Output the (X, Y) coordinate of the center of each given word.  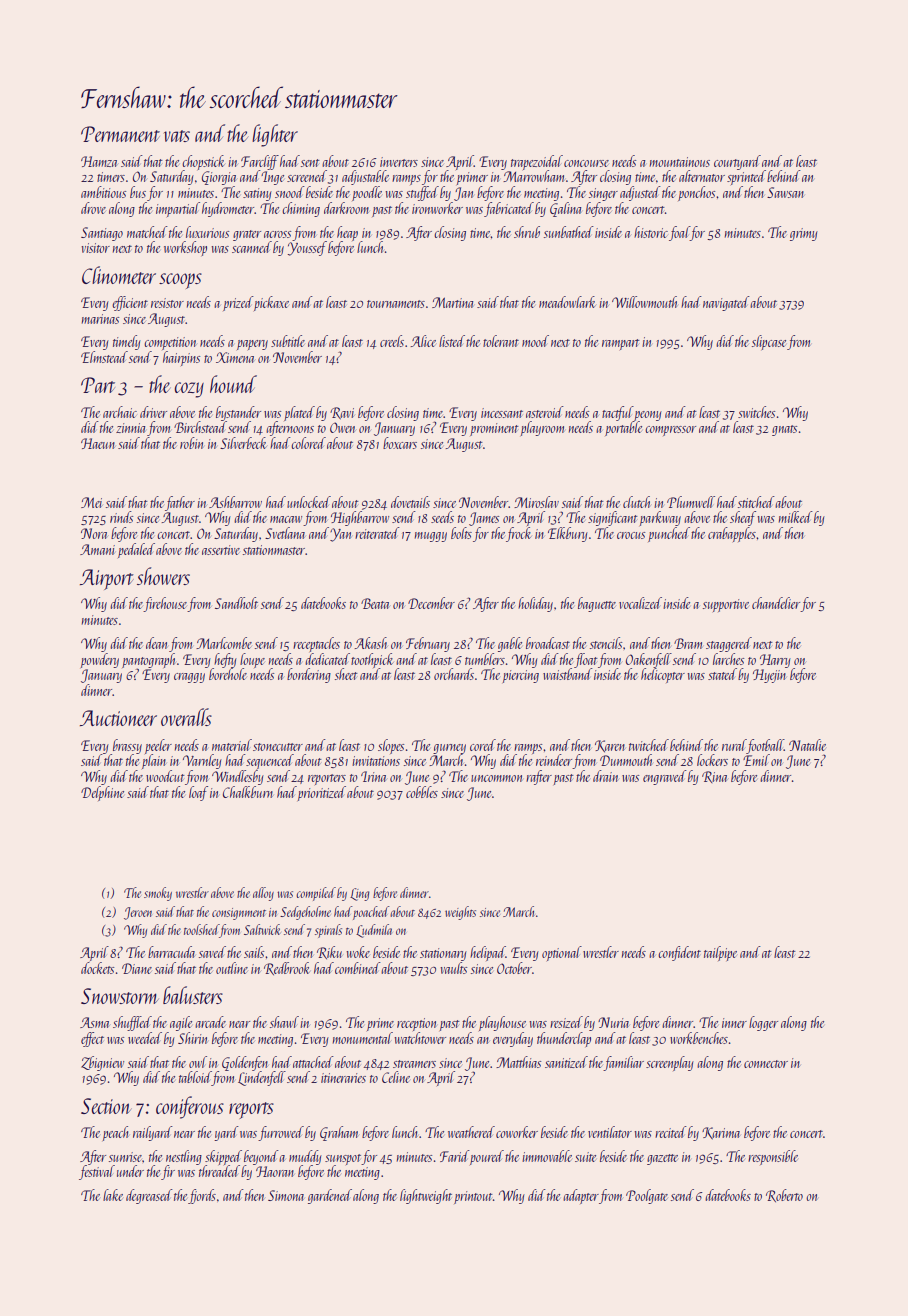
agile (181, 1023)
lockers (712, 760)
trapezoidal (537, 162)
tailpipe (720, 953)
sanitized (566, 1062)
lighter (275, 135)
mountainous (680, 162)
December (431, 603)
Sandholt (236, 603)
